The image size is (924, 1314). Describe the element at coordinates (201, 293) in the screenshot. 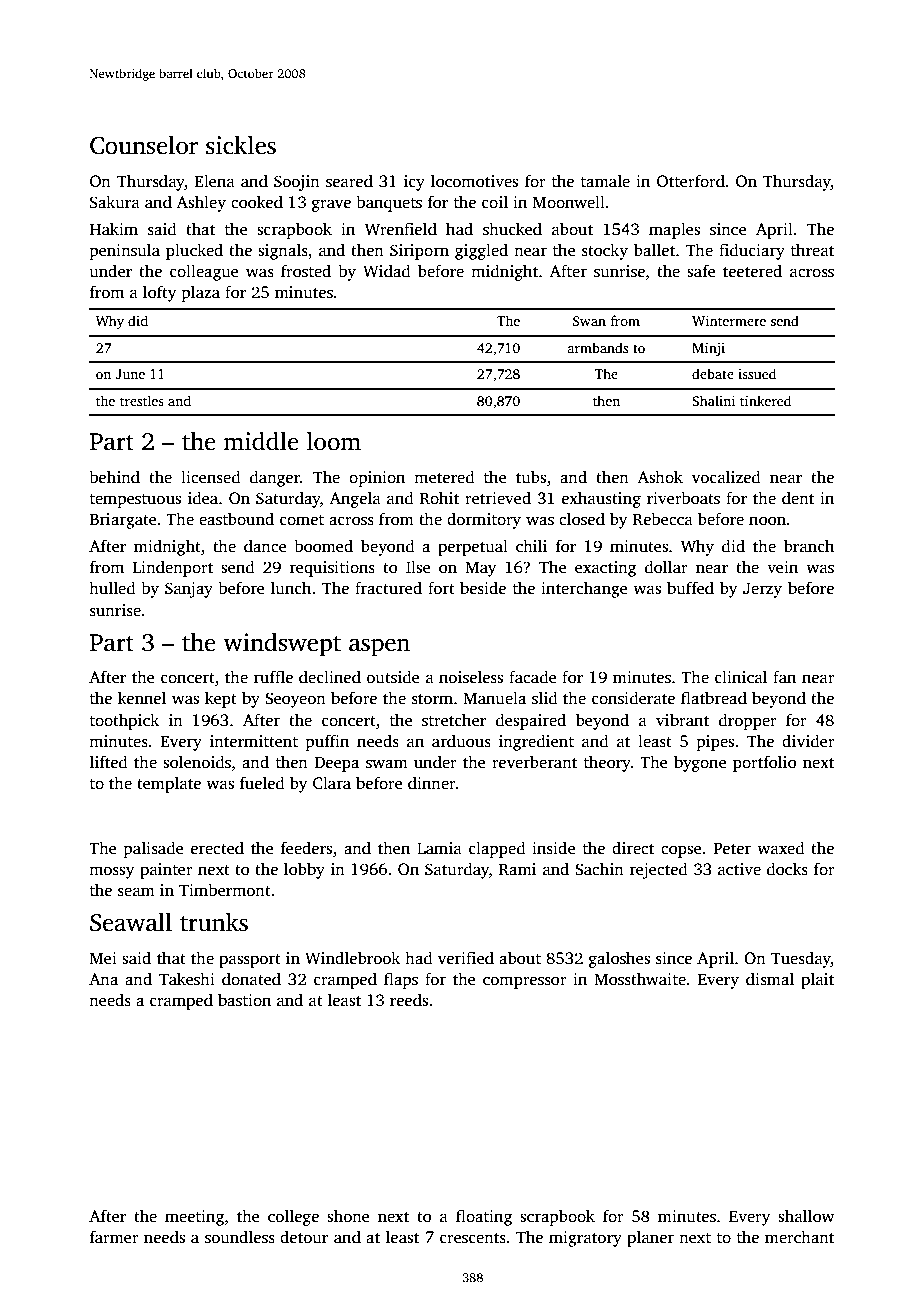

I see `plaza` at that location.
